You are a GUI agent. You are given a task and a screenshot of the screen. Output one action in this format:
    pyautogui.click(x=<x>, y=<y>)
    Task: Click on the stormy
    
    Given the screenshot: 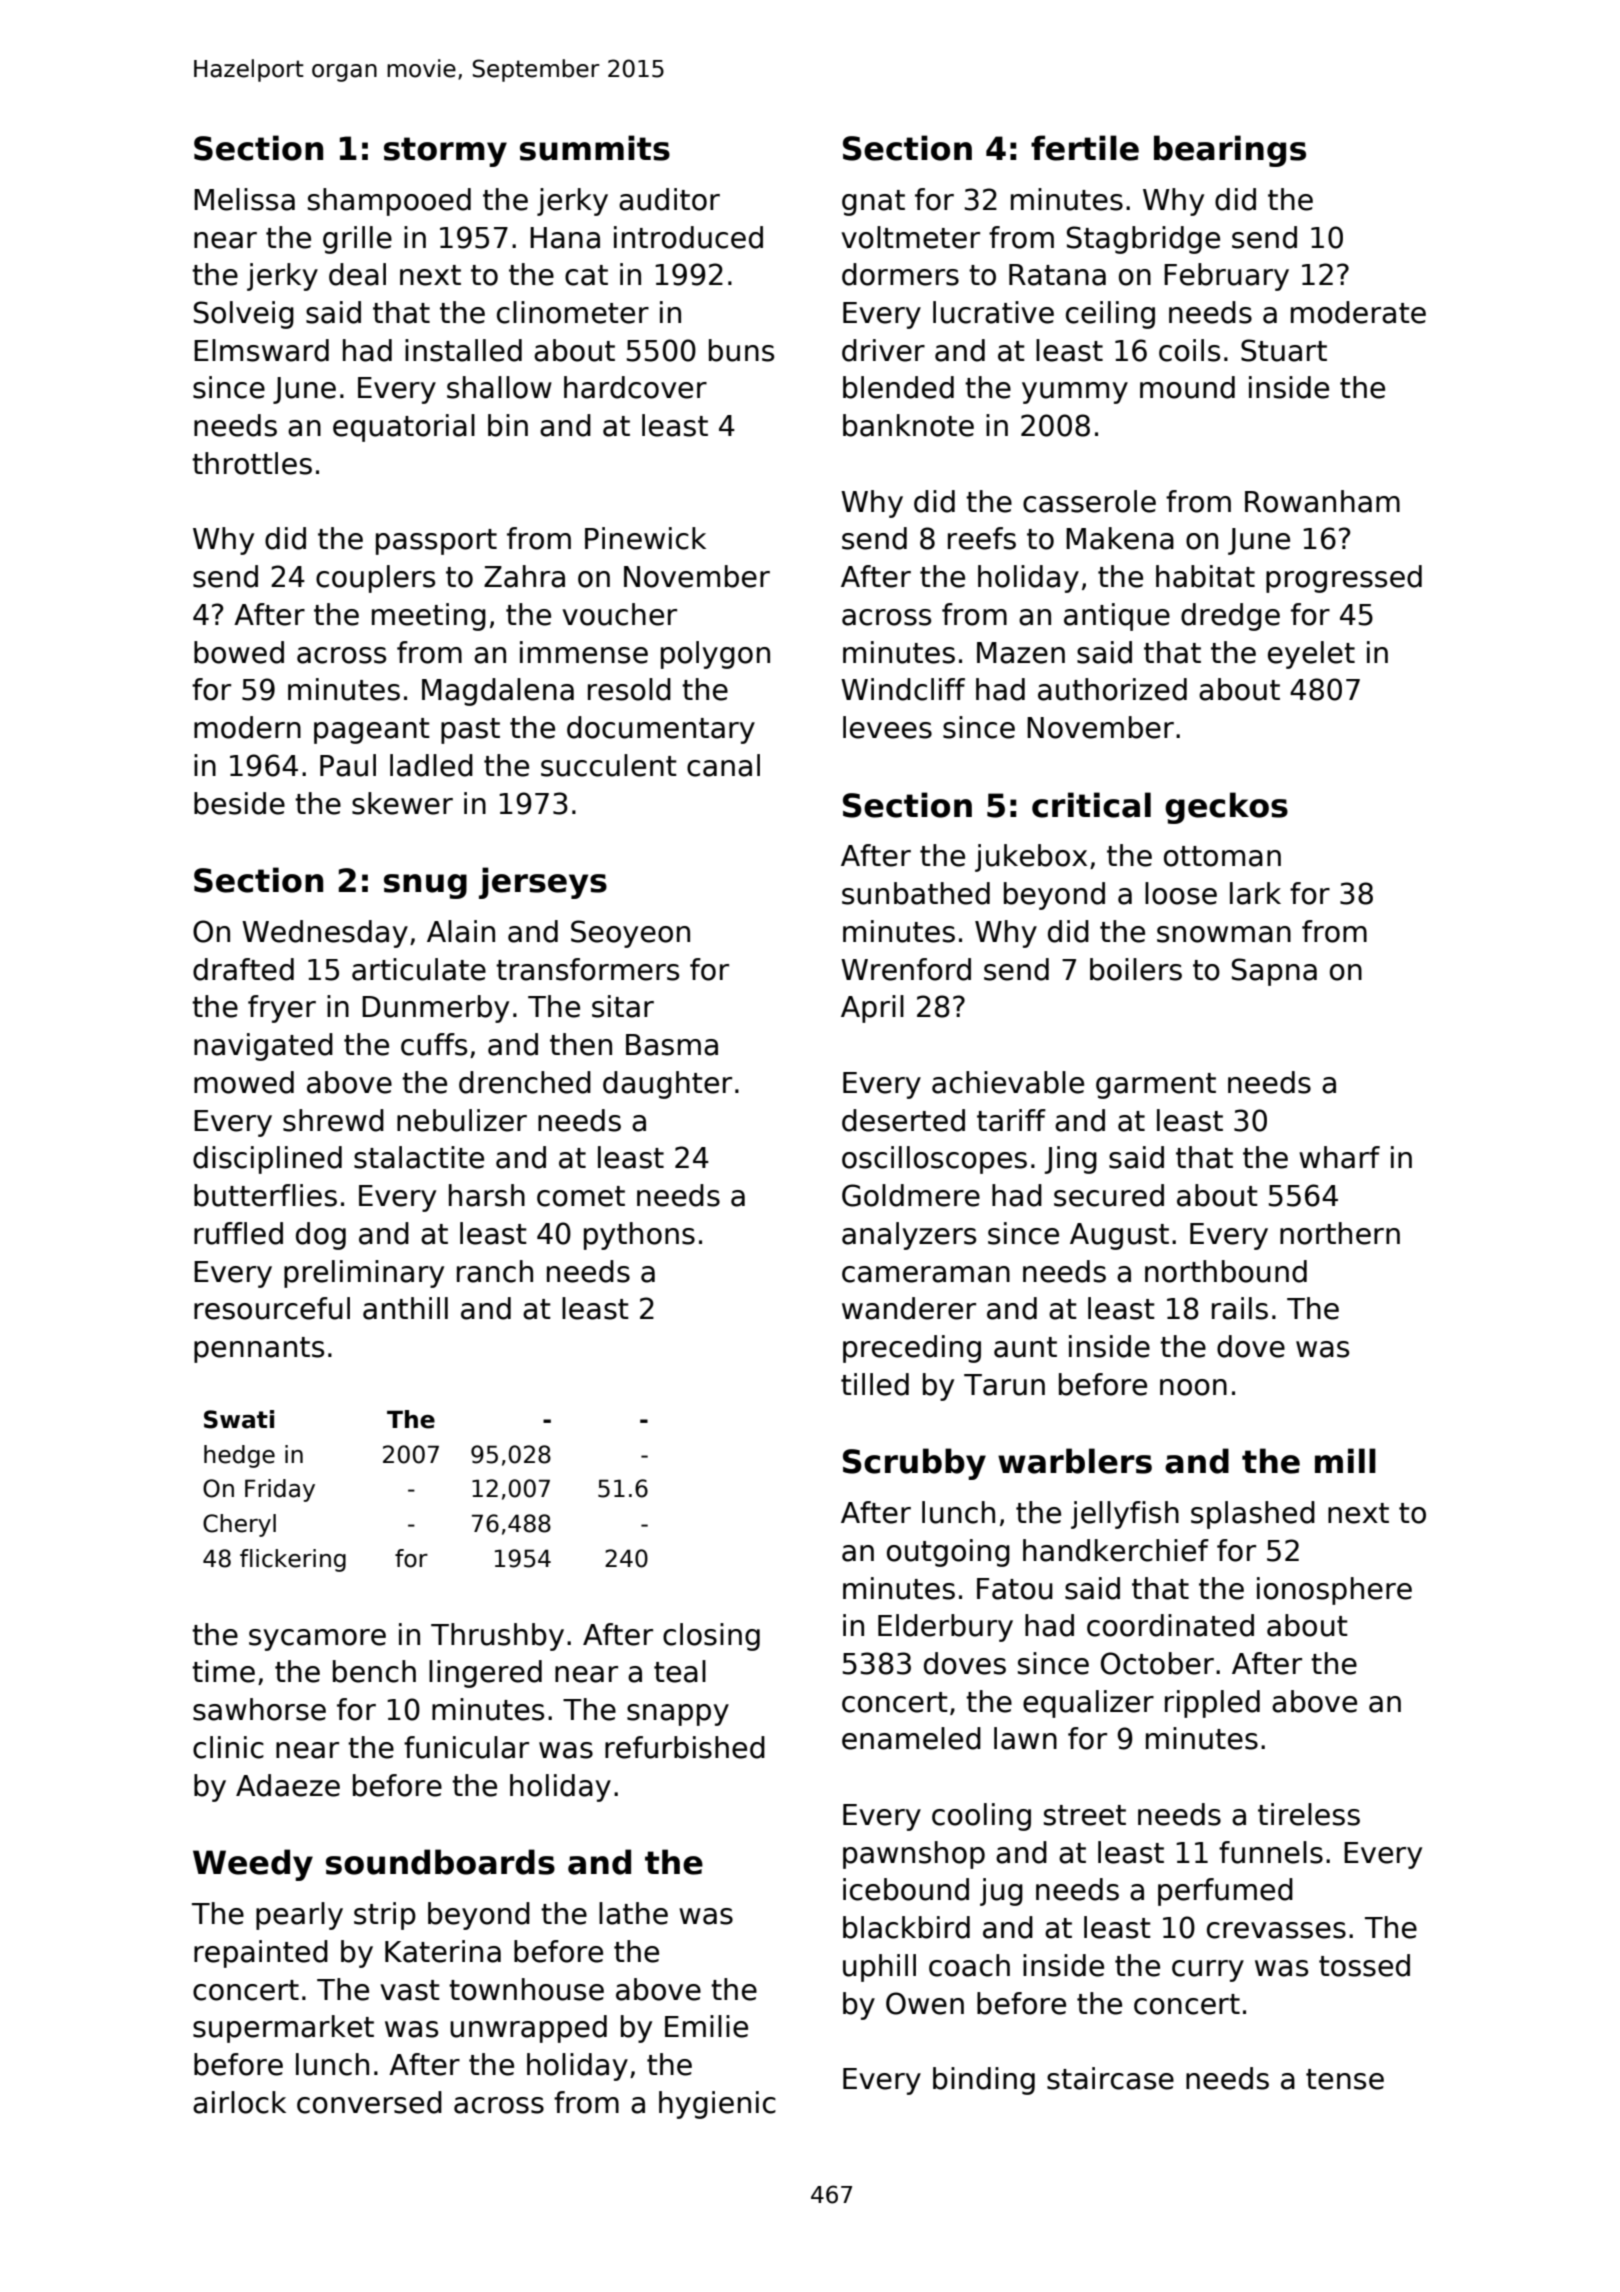 What is the action you would take?
    pyautogui.click(x=445, y=152)
